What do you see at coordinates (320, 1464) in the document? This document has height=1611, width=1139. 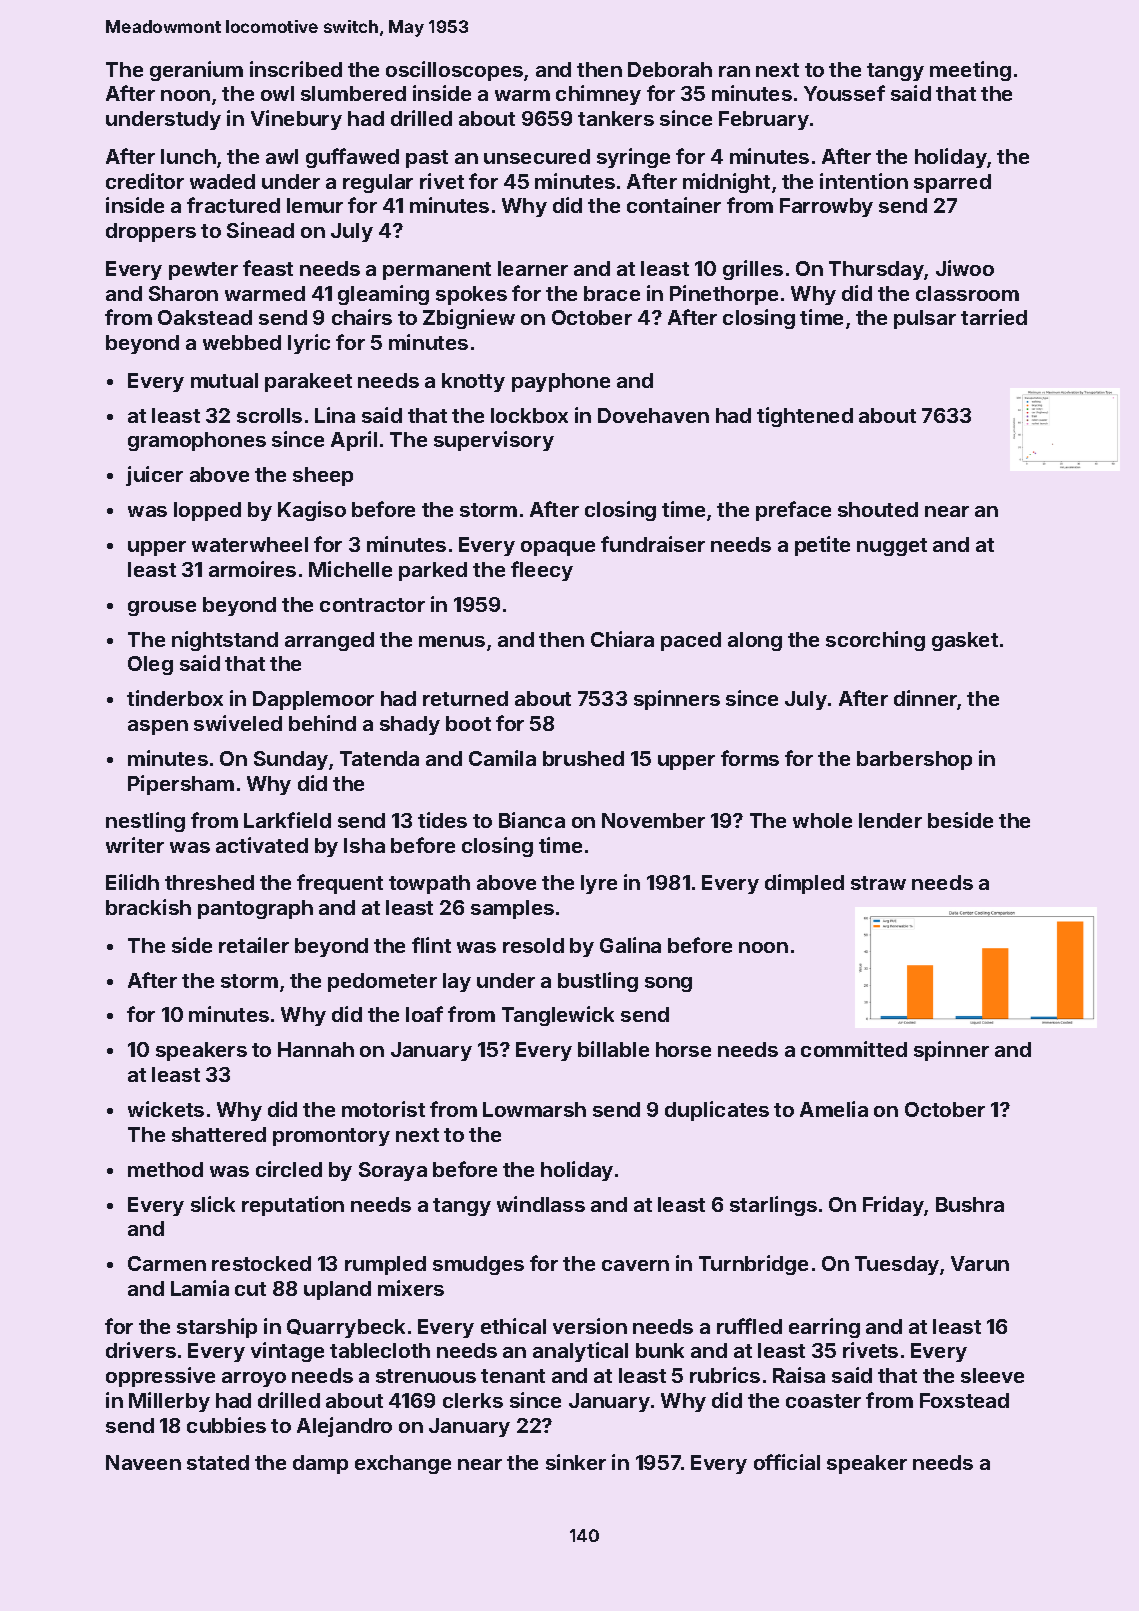 I see `damp` at bounding box center [320, 1464].
